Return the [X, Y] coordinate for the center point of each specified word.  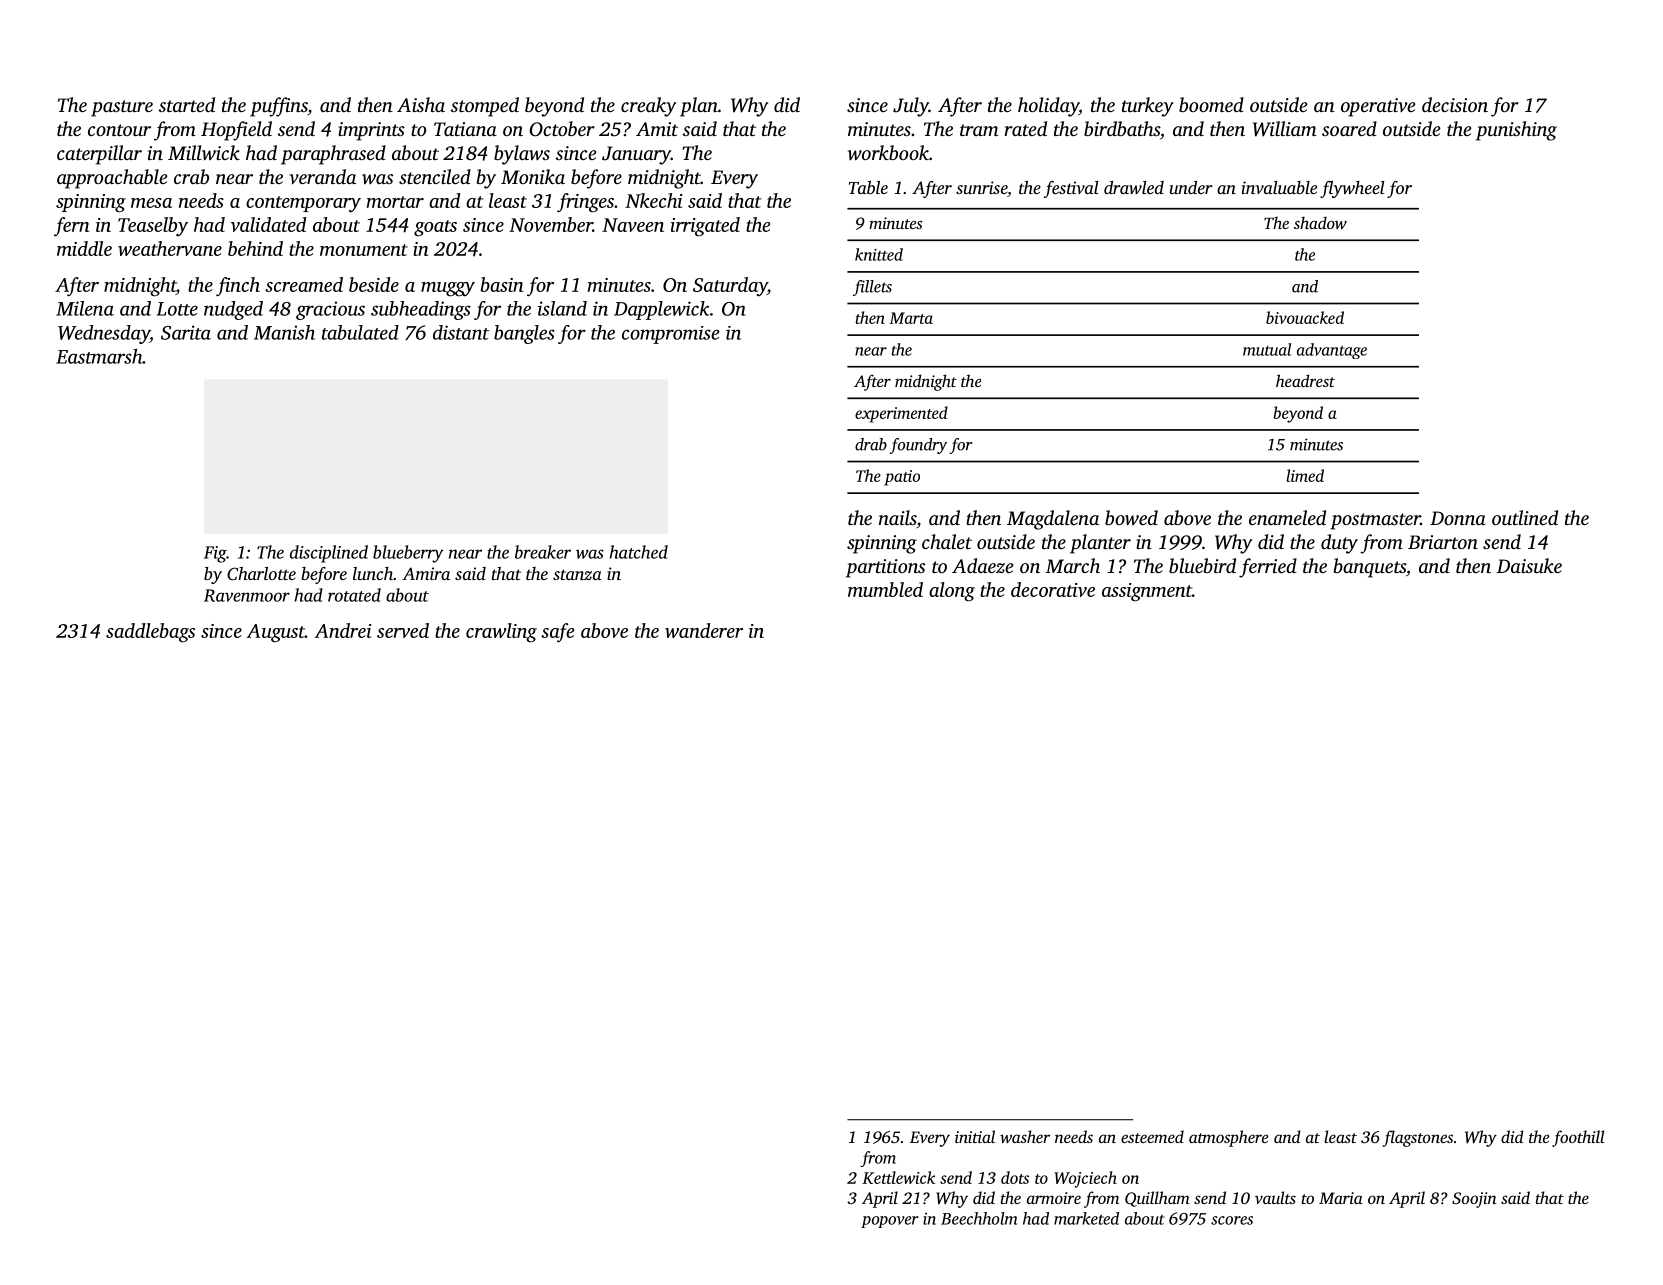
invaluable [1279, 187]
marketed [1086, 1218]
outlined [1525, 517]
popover [890, 1222]
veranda [322, 176]
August [276, 633]
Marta [911, 318]
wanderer [704, 630]
